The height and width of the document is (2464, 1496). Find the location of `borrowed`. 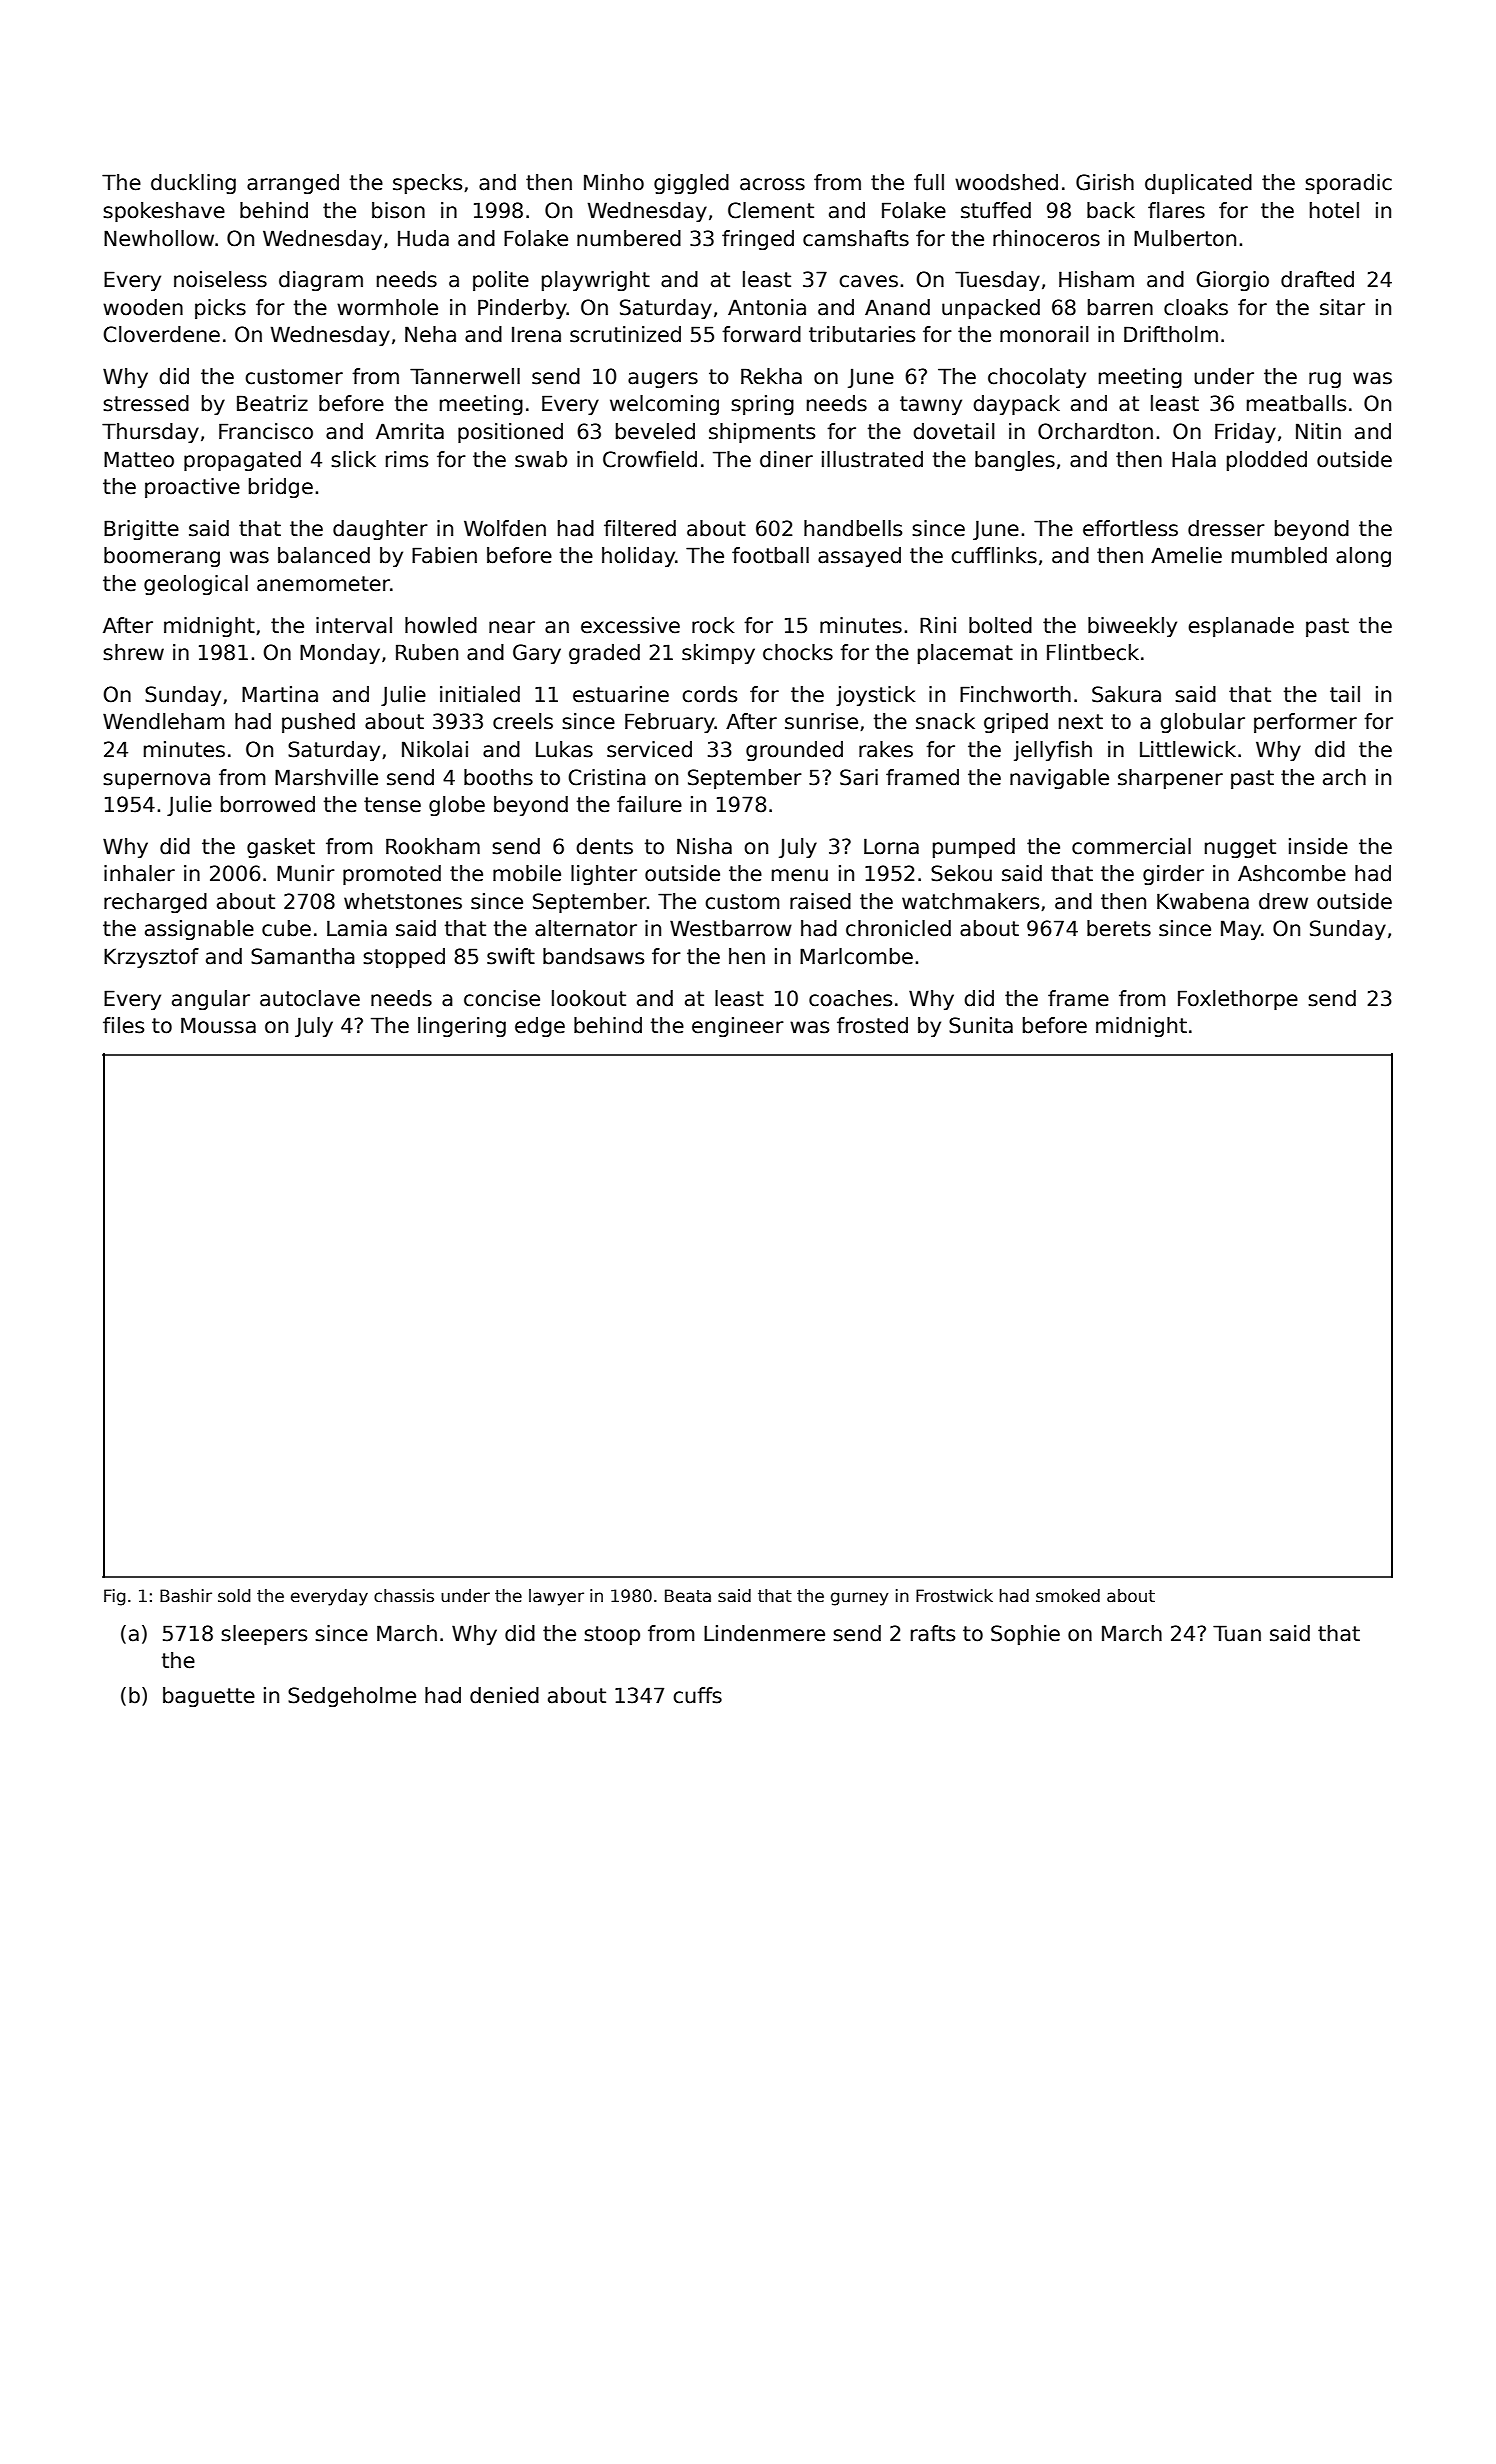

borrowed is located at coordinates (268, 804).
